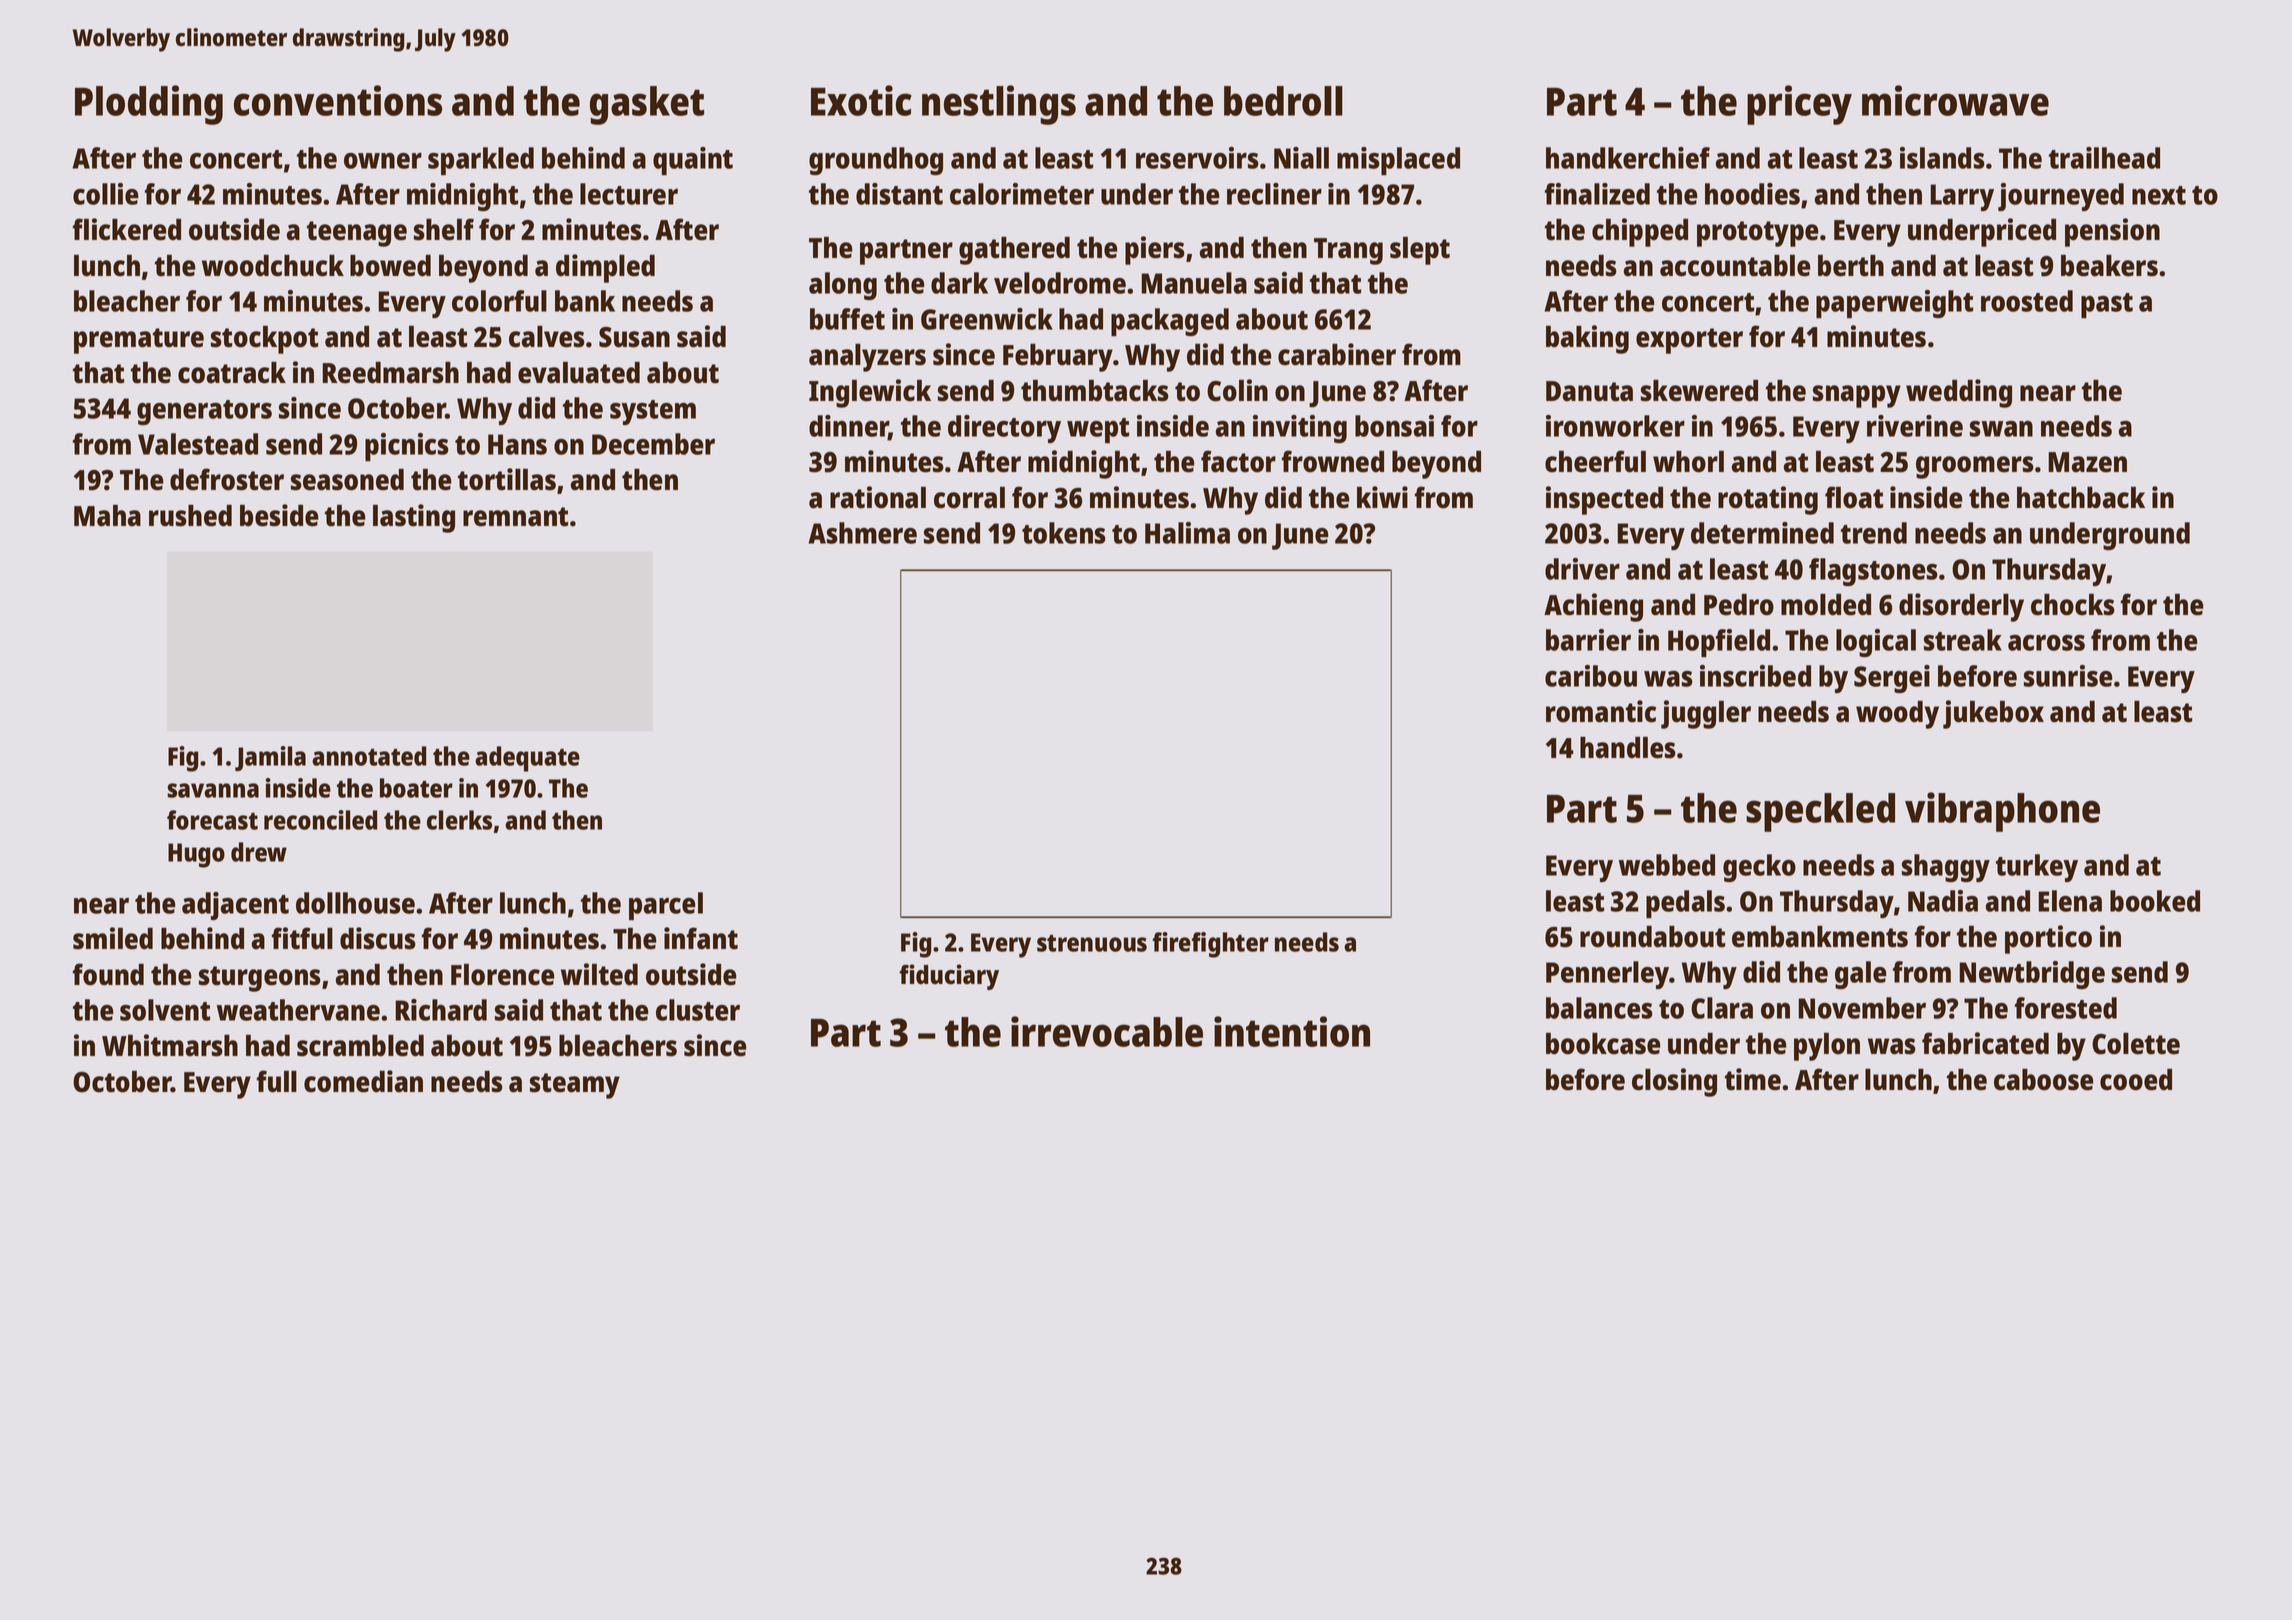  What do you see at coordinates (1993, 714) in the page?
I see `jukebox` at bounding box center [1993, 714].
